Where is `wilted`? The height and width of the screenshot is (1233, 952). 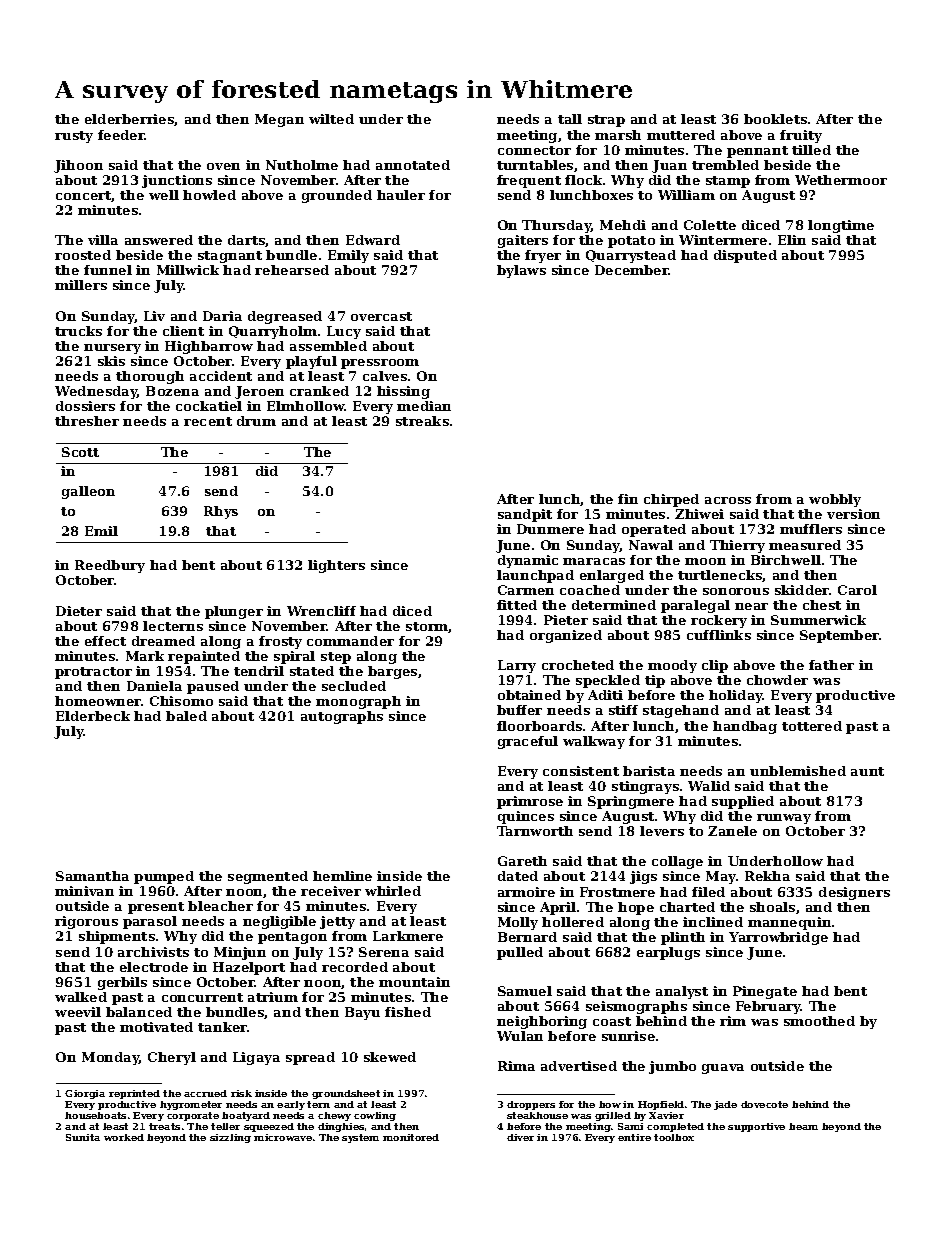 wilted is located at coordinates (331, 119).
